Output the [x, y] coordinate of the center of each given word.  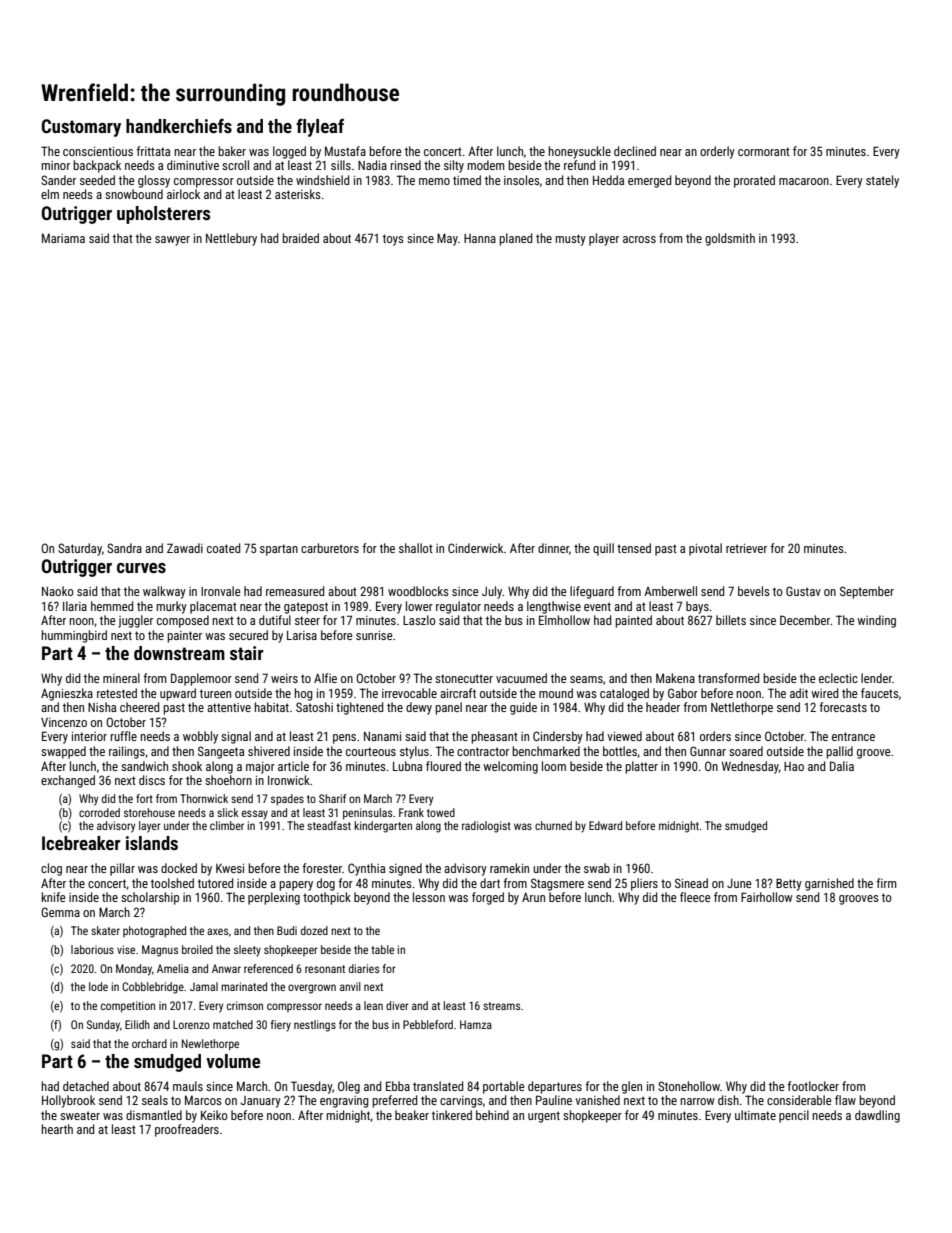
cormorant [764, 151]
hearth [57, 1129]
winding [876, 621]
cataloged [624, 694]
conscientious [98, 151]
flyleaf [320, 127]
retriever [746, 548]
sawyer [172, 241]
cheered [139, 707]
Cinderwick [475, 548]
